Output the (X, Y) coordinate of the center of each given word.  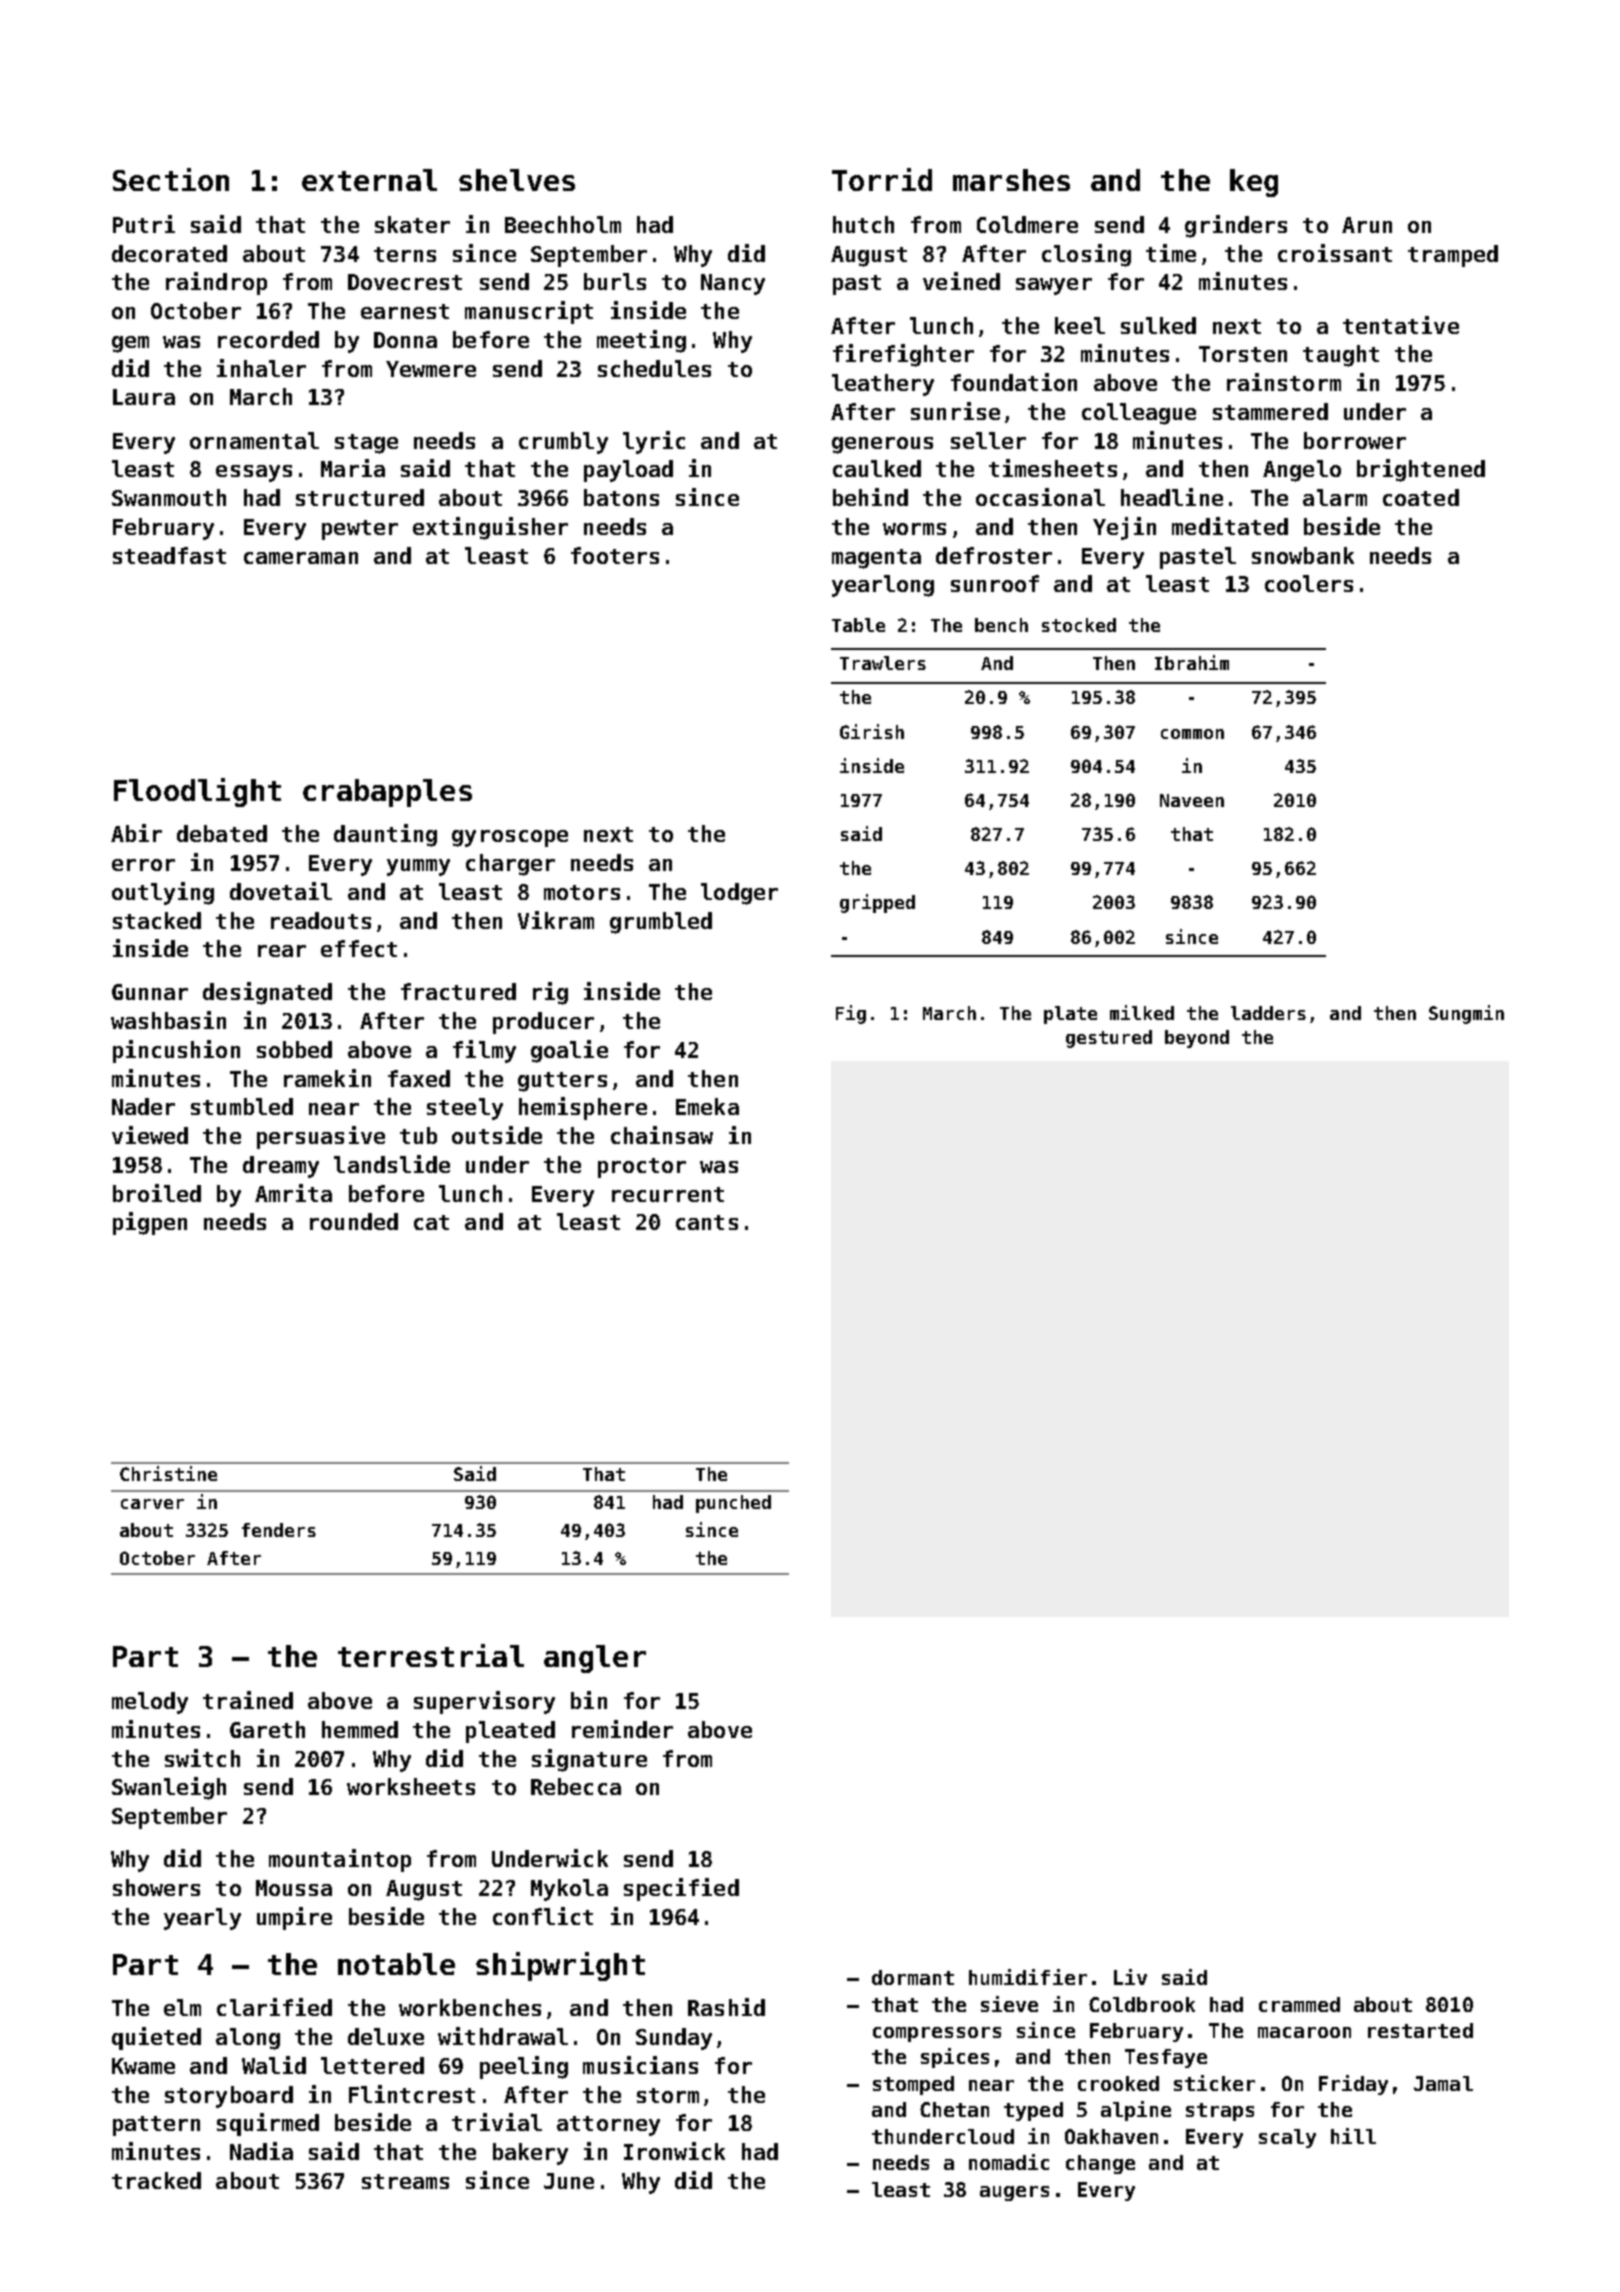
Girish (872, 731)
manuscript (529, 312)
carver (152, 1504)
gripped (877, 903)
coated (1421, 497)
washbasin (168, 1020)
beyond (1197, 1039)
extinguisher (490, 528)
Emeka (707, 1106)
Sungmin (1466, 1014)
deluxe (386, 2036)
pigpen (150, 1223)
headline (1172, 497)
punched (733, 1504)
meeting (641, 341)
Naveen (1192, 800)
